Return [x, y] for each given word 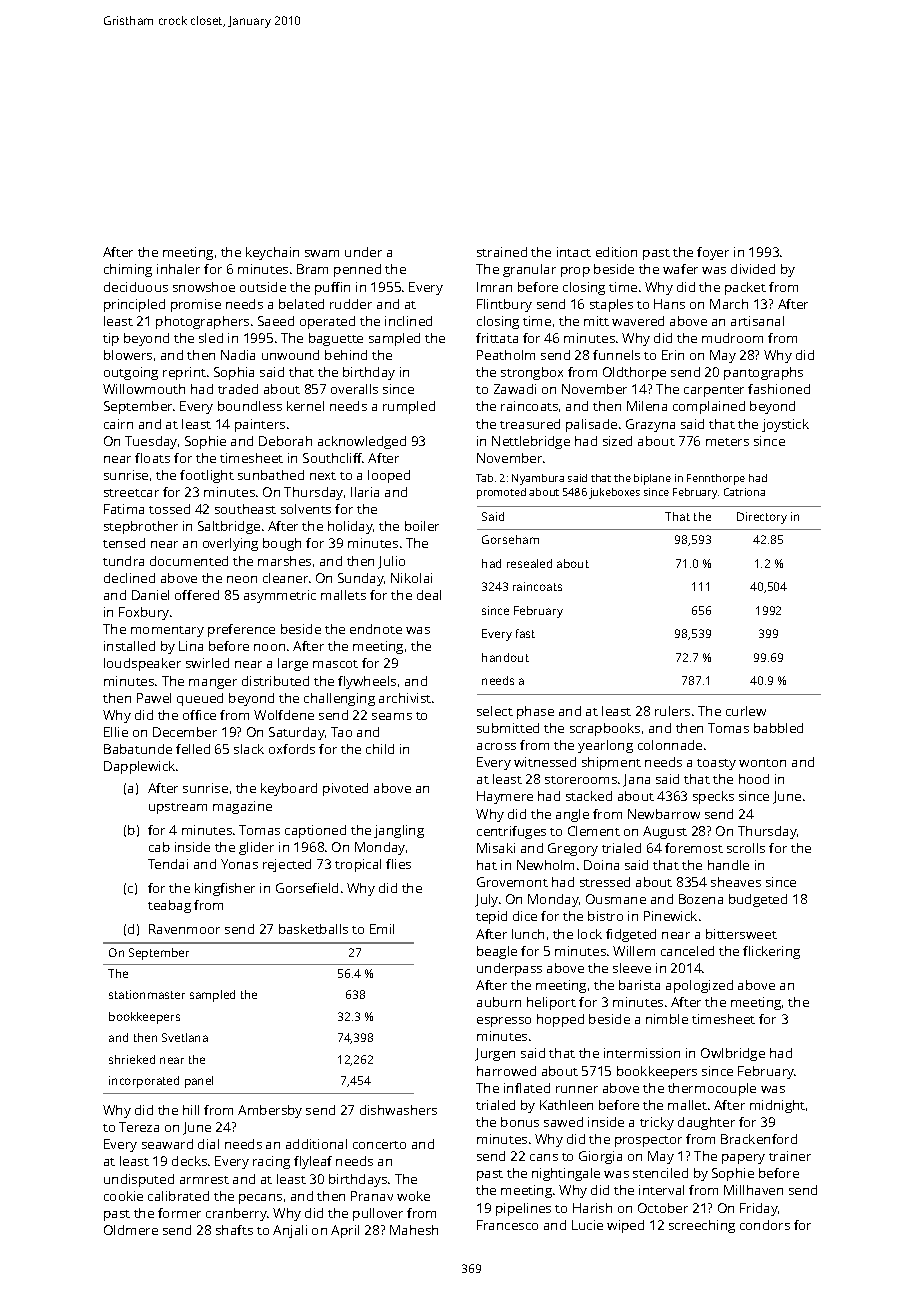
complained [709, 407]
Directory [762, 518]
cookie [123, 1196]
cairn [118, 424]
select [495, 711]
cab [159, 847]
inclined [408, 321]
